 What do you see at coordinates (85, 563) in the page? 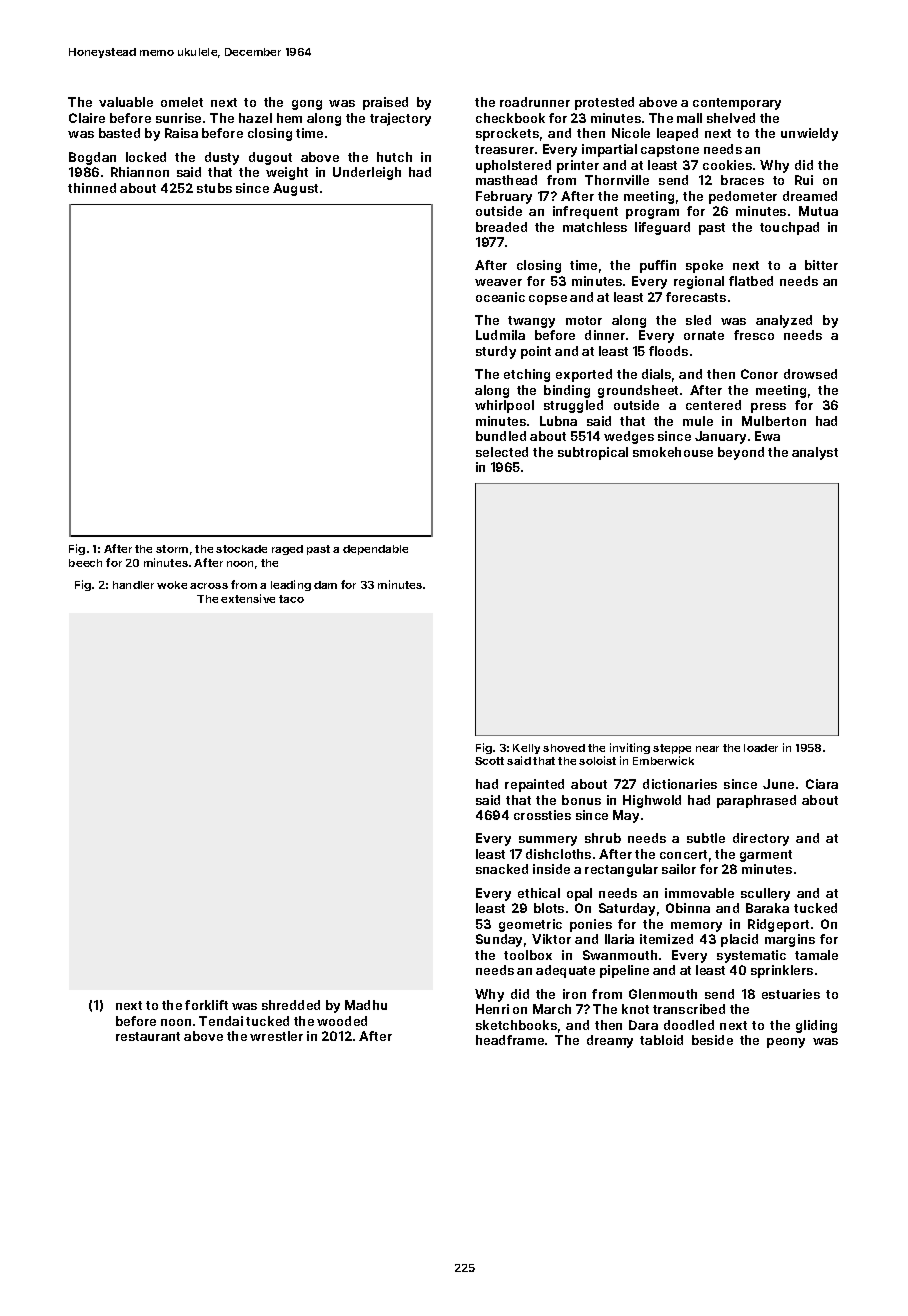
I see `beech` at bounding box center [85, 563].
